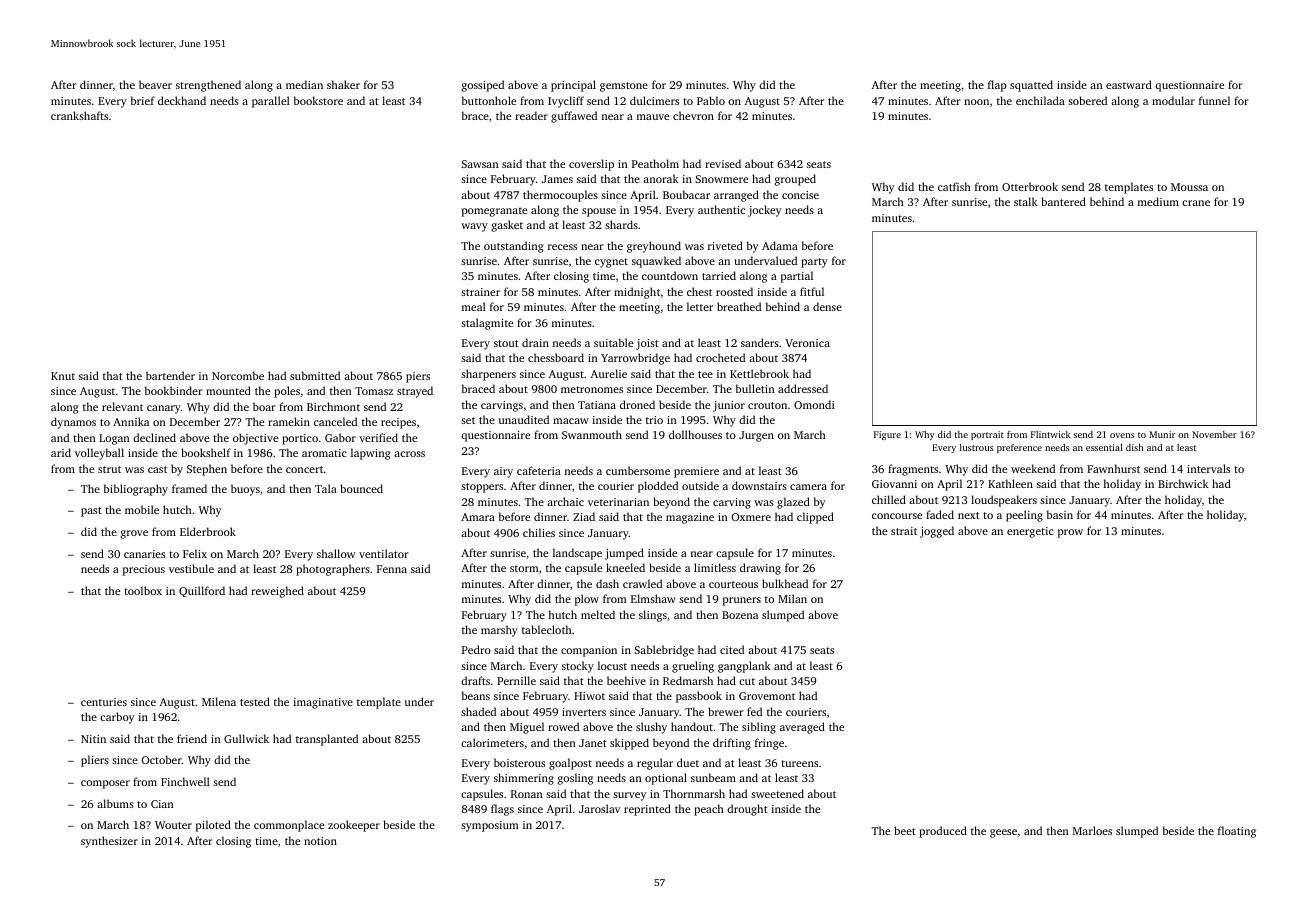  I want to click on downstairs, so click(759, 485).
